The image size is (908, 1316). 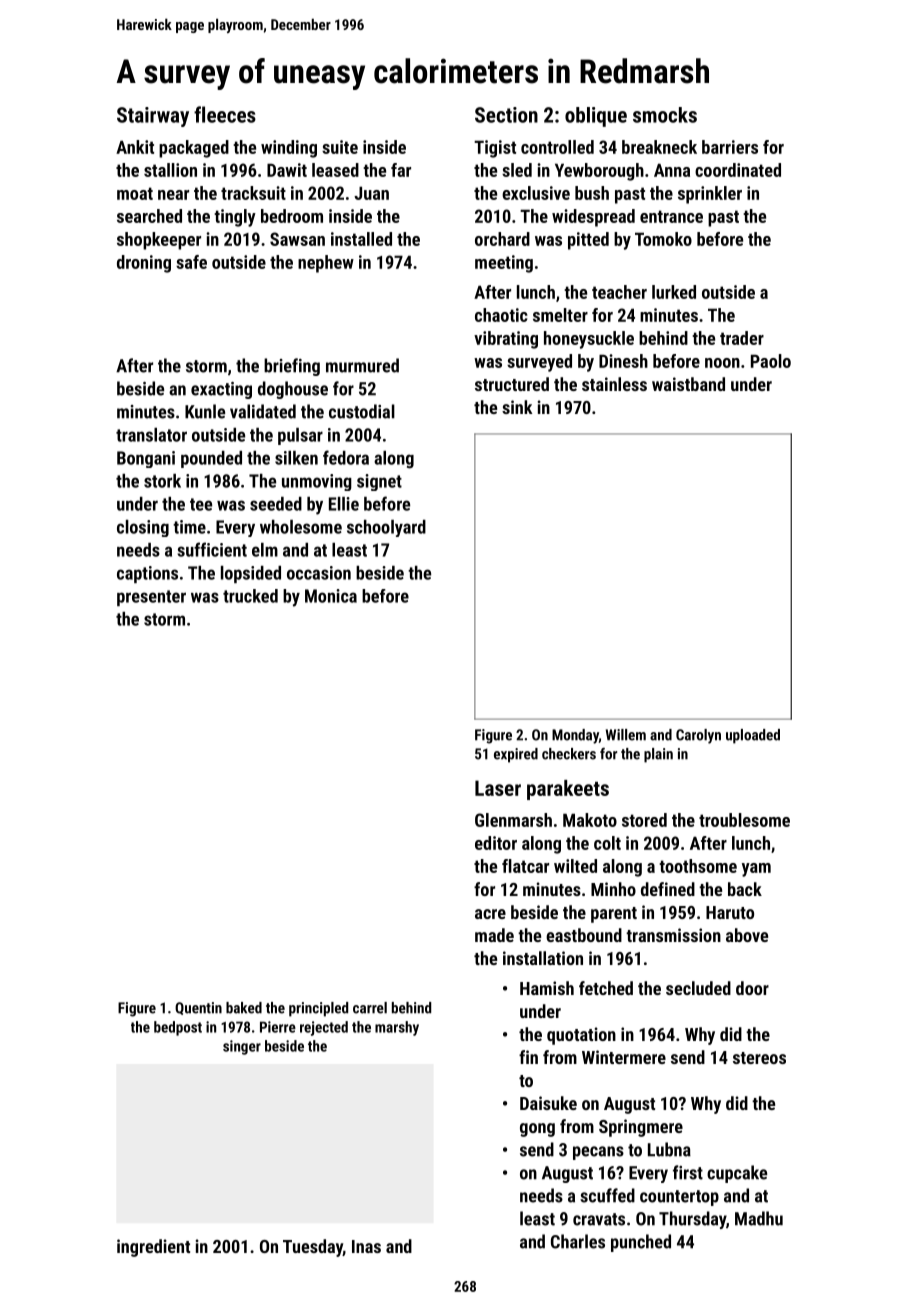 I want to click on chaotic, so click(x=501, y=315).
